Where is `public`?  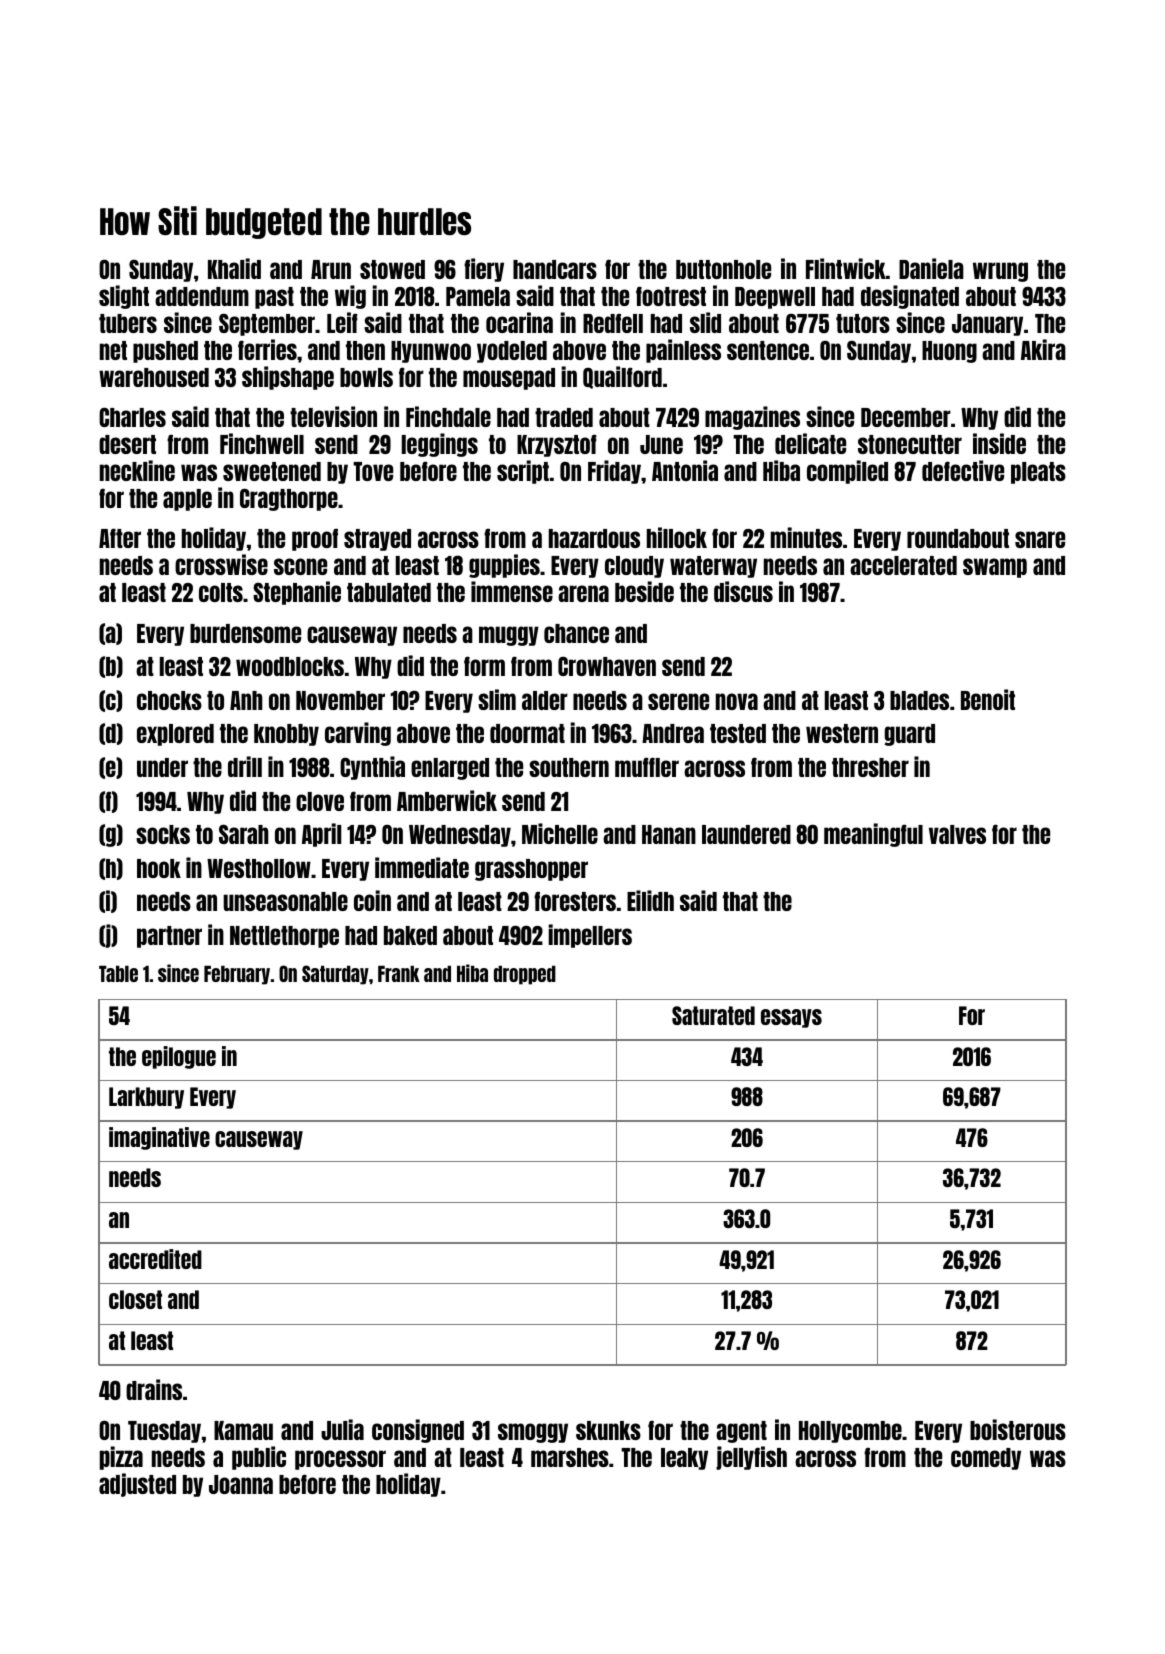
public is located at coordinates (259, 1458).
